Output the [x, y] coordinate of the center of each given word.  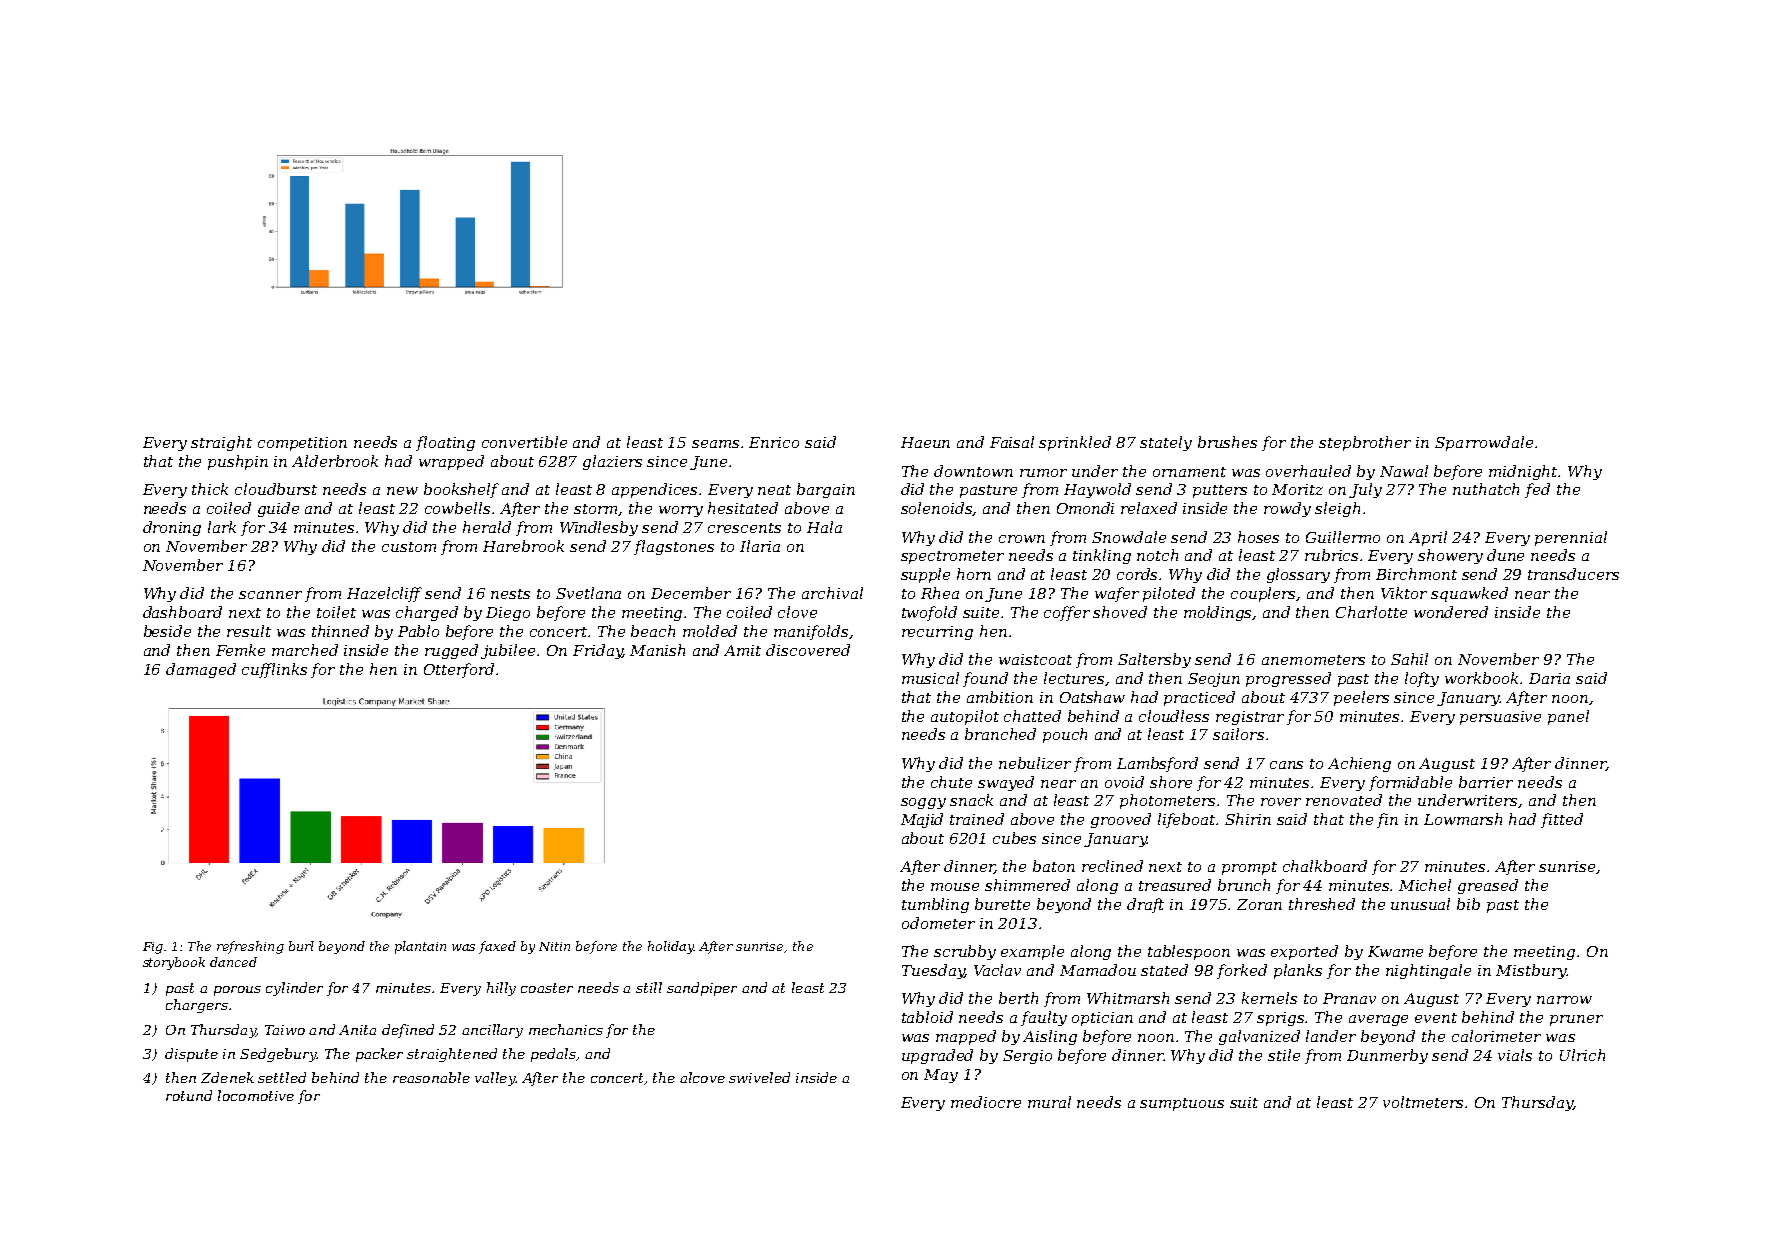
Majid [922, 820]
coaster [547, 988]
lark [222, 527]
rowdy [1287, 509]
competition [302, 444]
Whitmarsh [1128, 998]
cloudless [1174, 716]
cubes [1014, 838]
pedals [553, 1055]
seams [715, 444]
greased [1488, 886]
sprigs [1281, 1019]
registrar [1250, 718]
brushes [1227, 442]
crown [1022, 539]
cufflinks [274, 670]
